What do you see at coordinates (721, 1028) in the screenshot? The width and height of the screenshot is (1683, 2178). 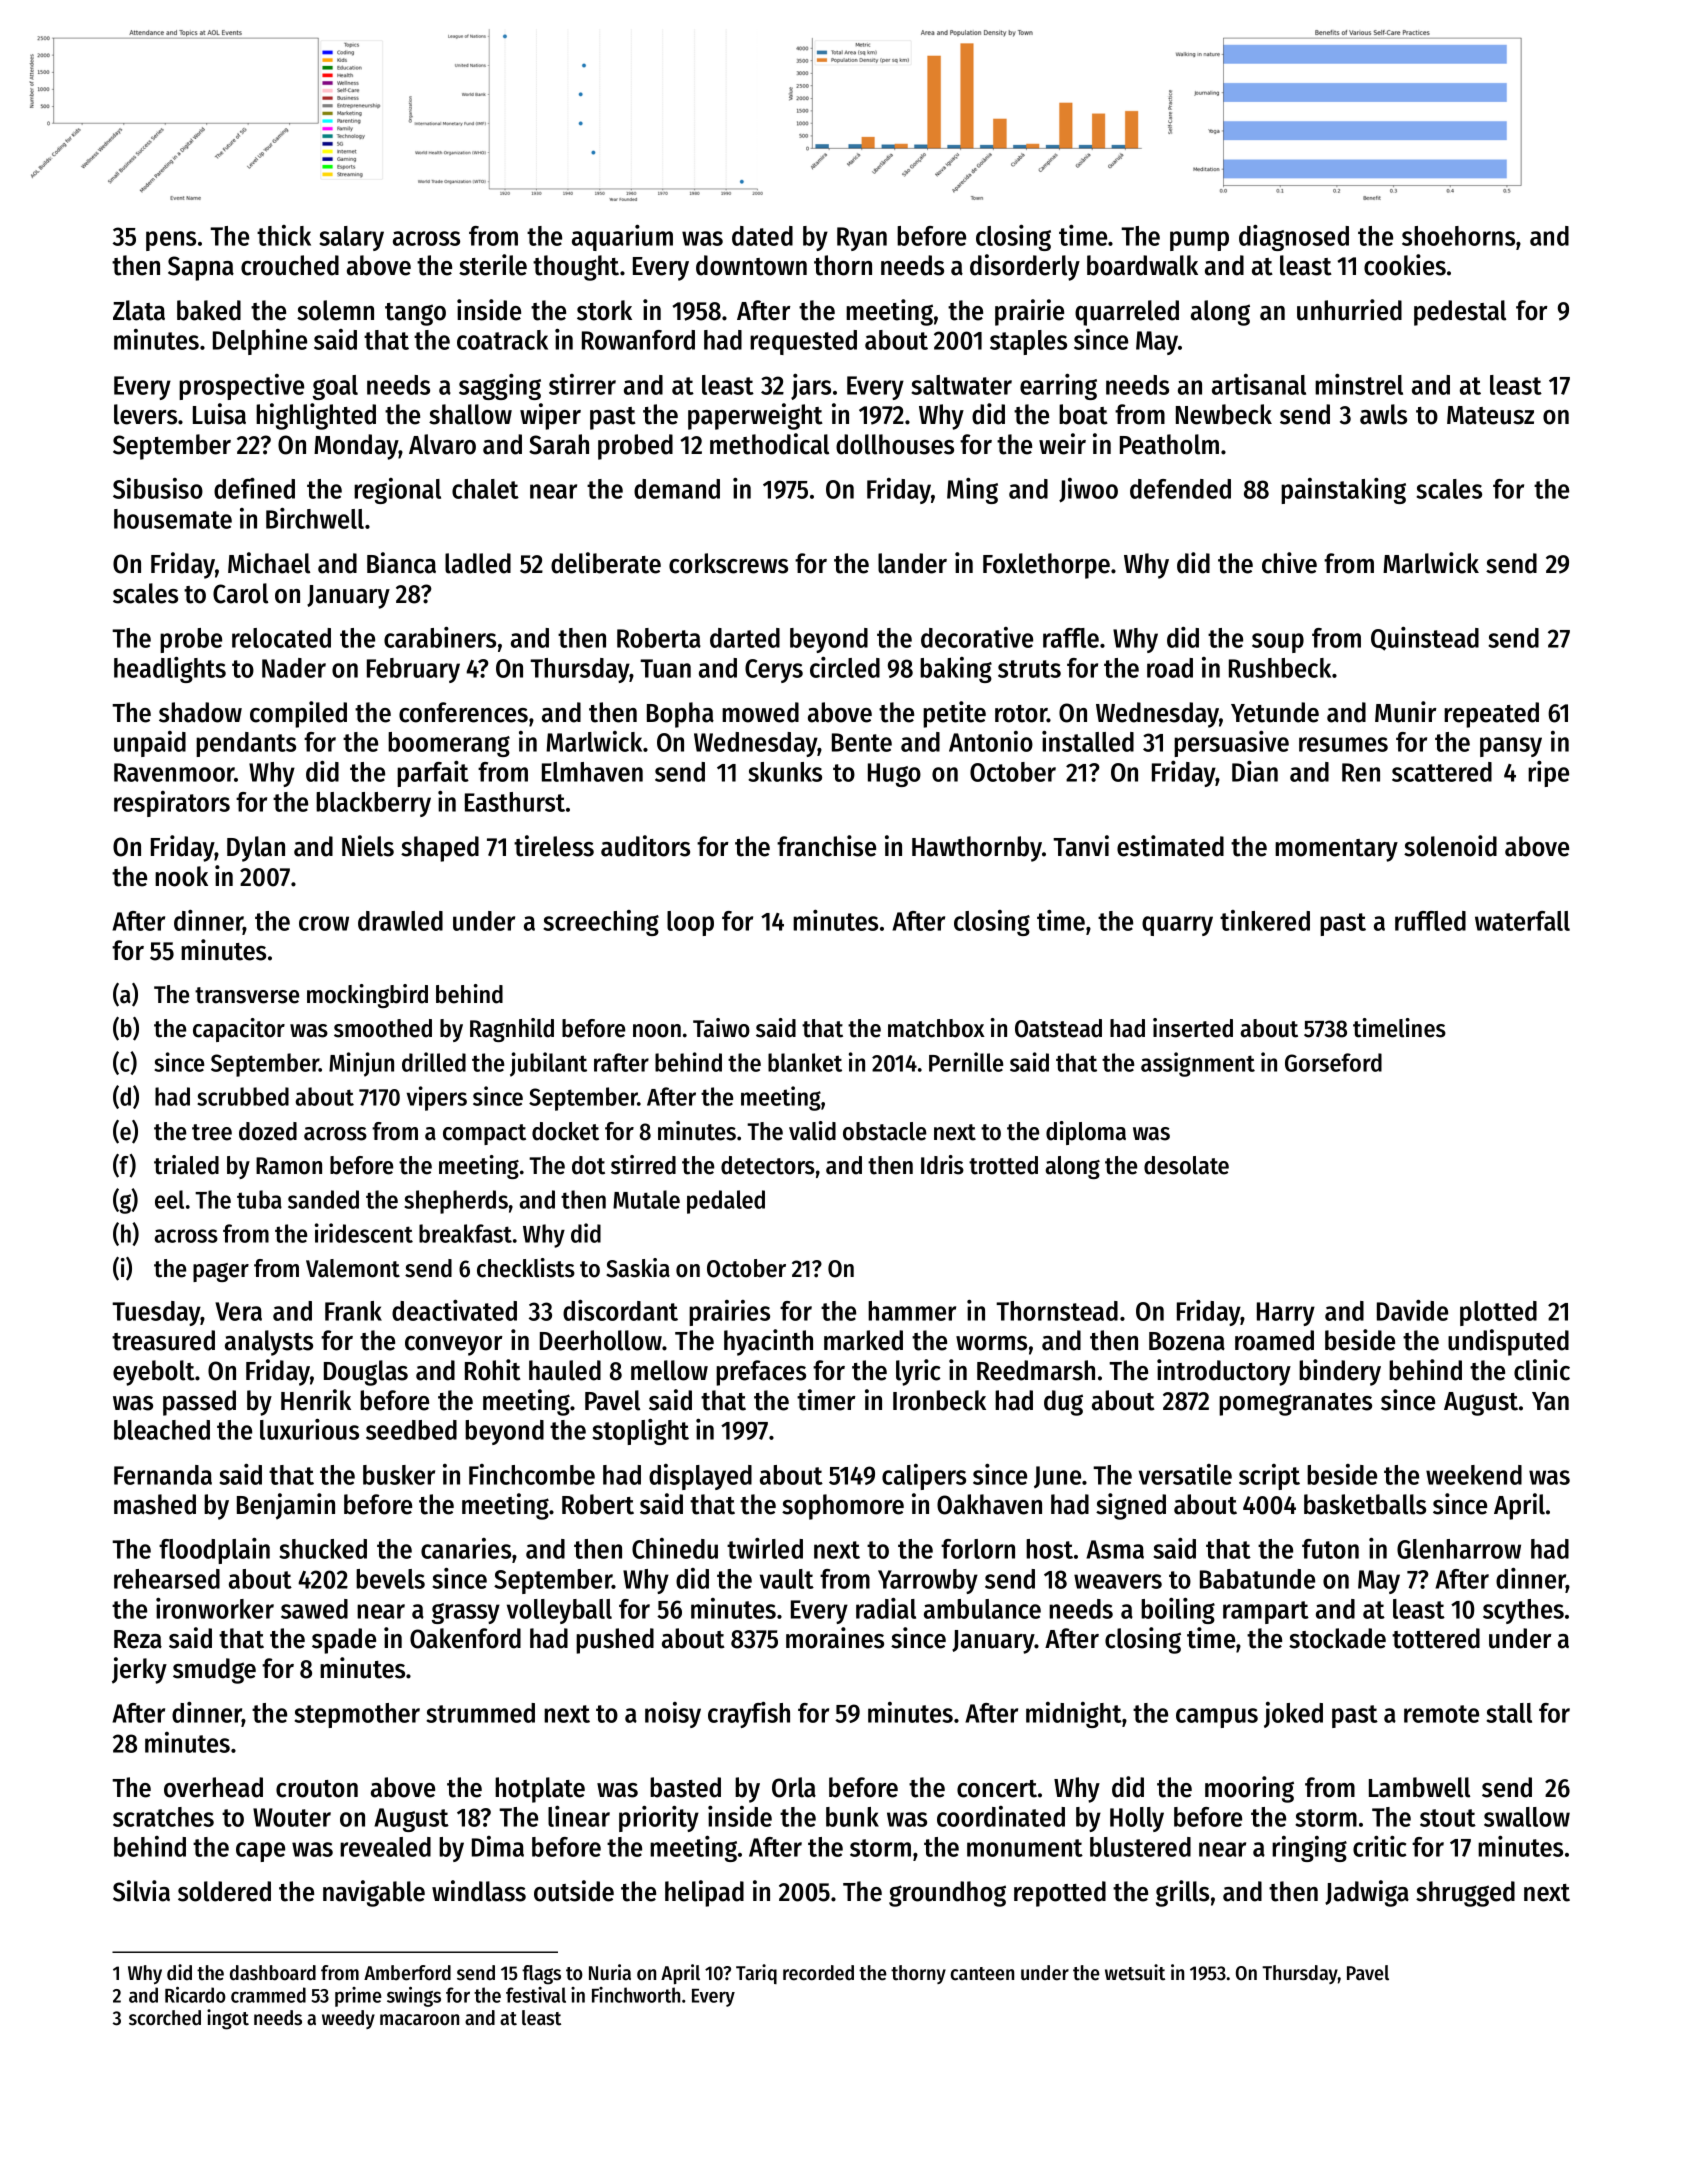 I see `Taiwo` at bounding box center [721, 1028].
